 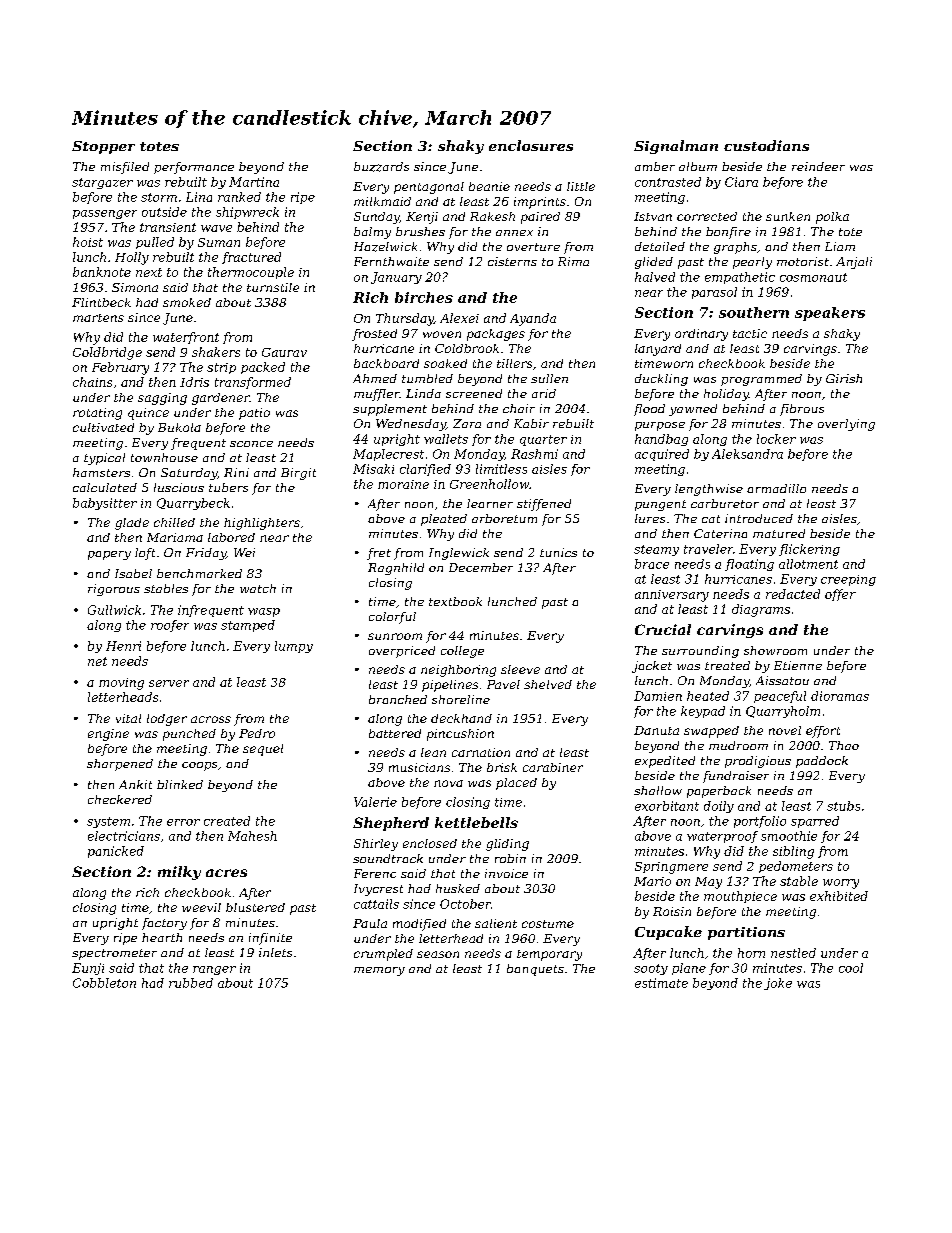 What do you see at coordinates (761, 610) in the screenshot?
I see `diagrams` at bounding box center [761, 610].
